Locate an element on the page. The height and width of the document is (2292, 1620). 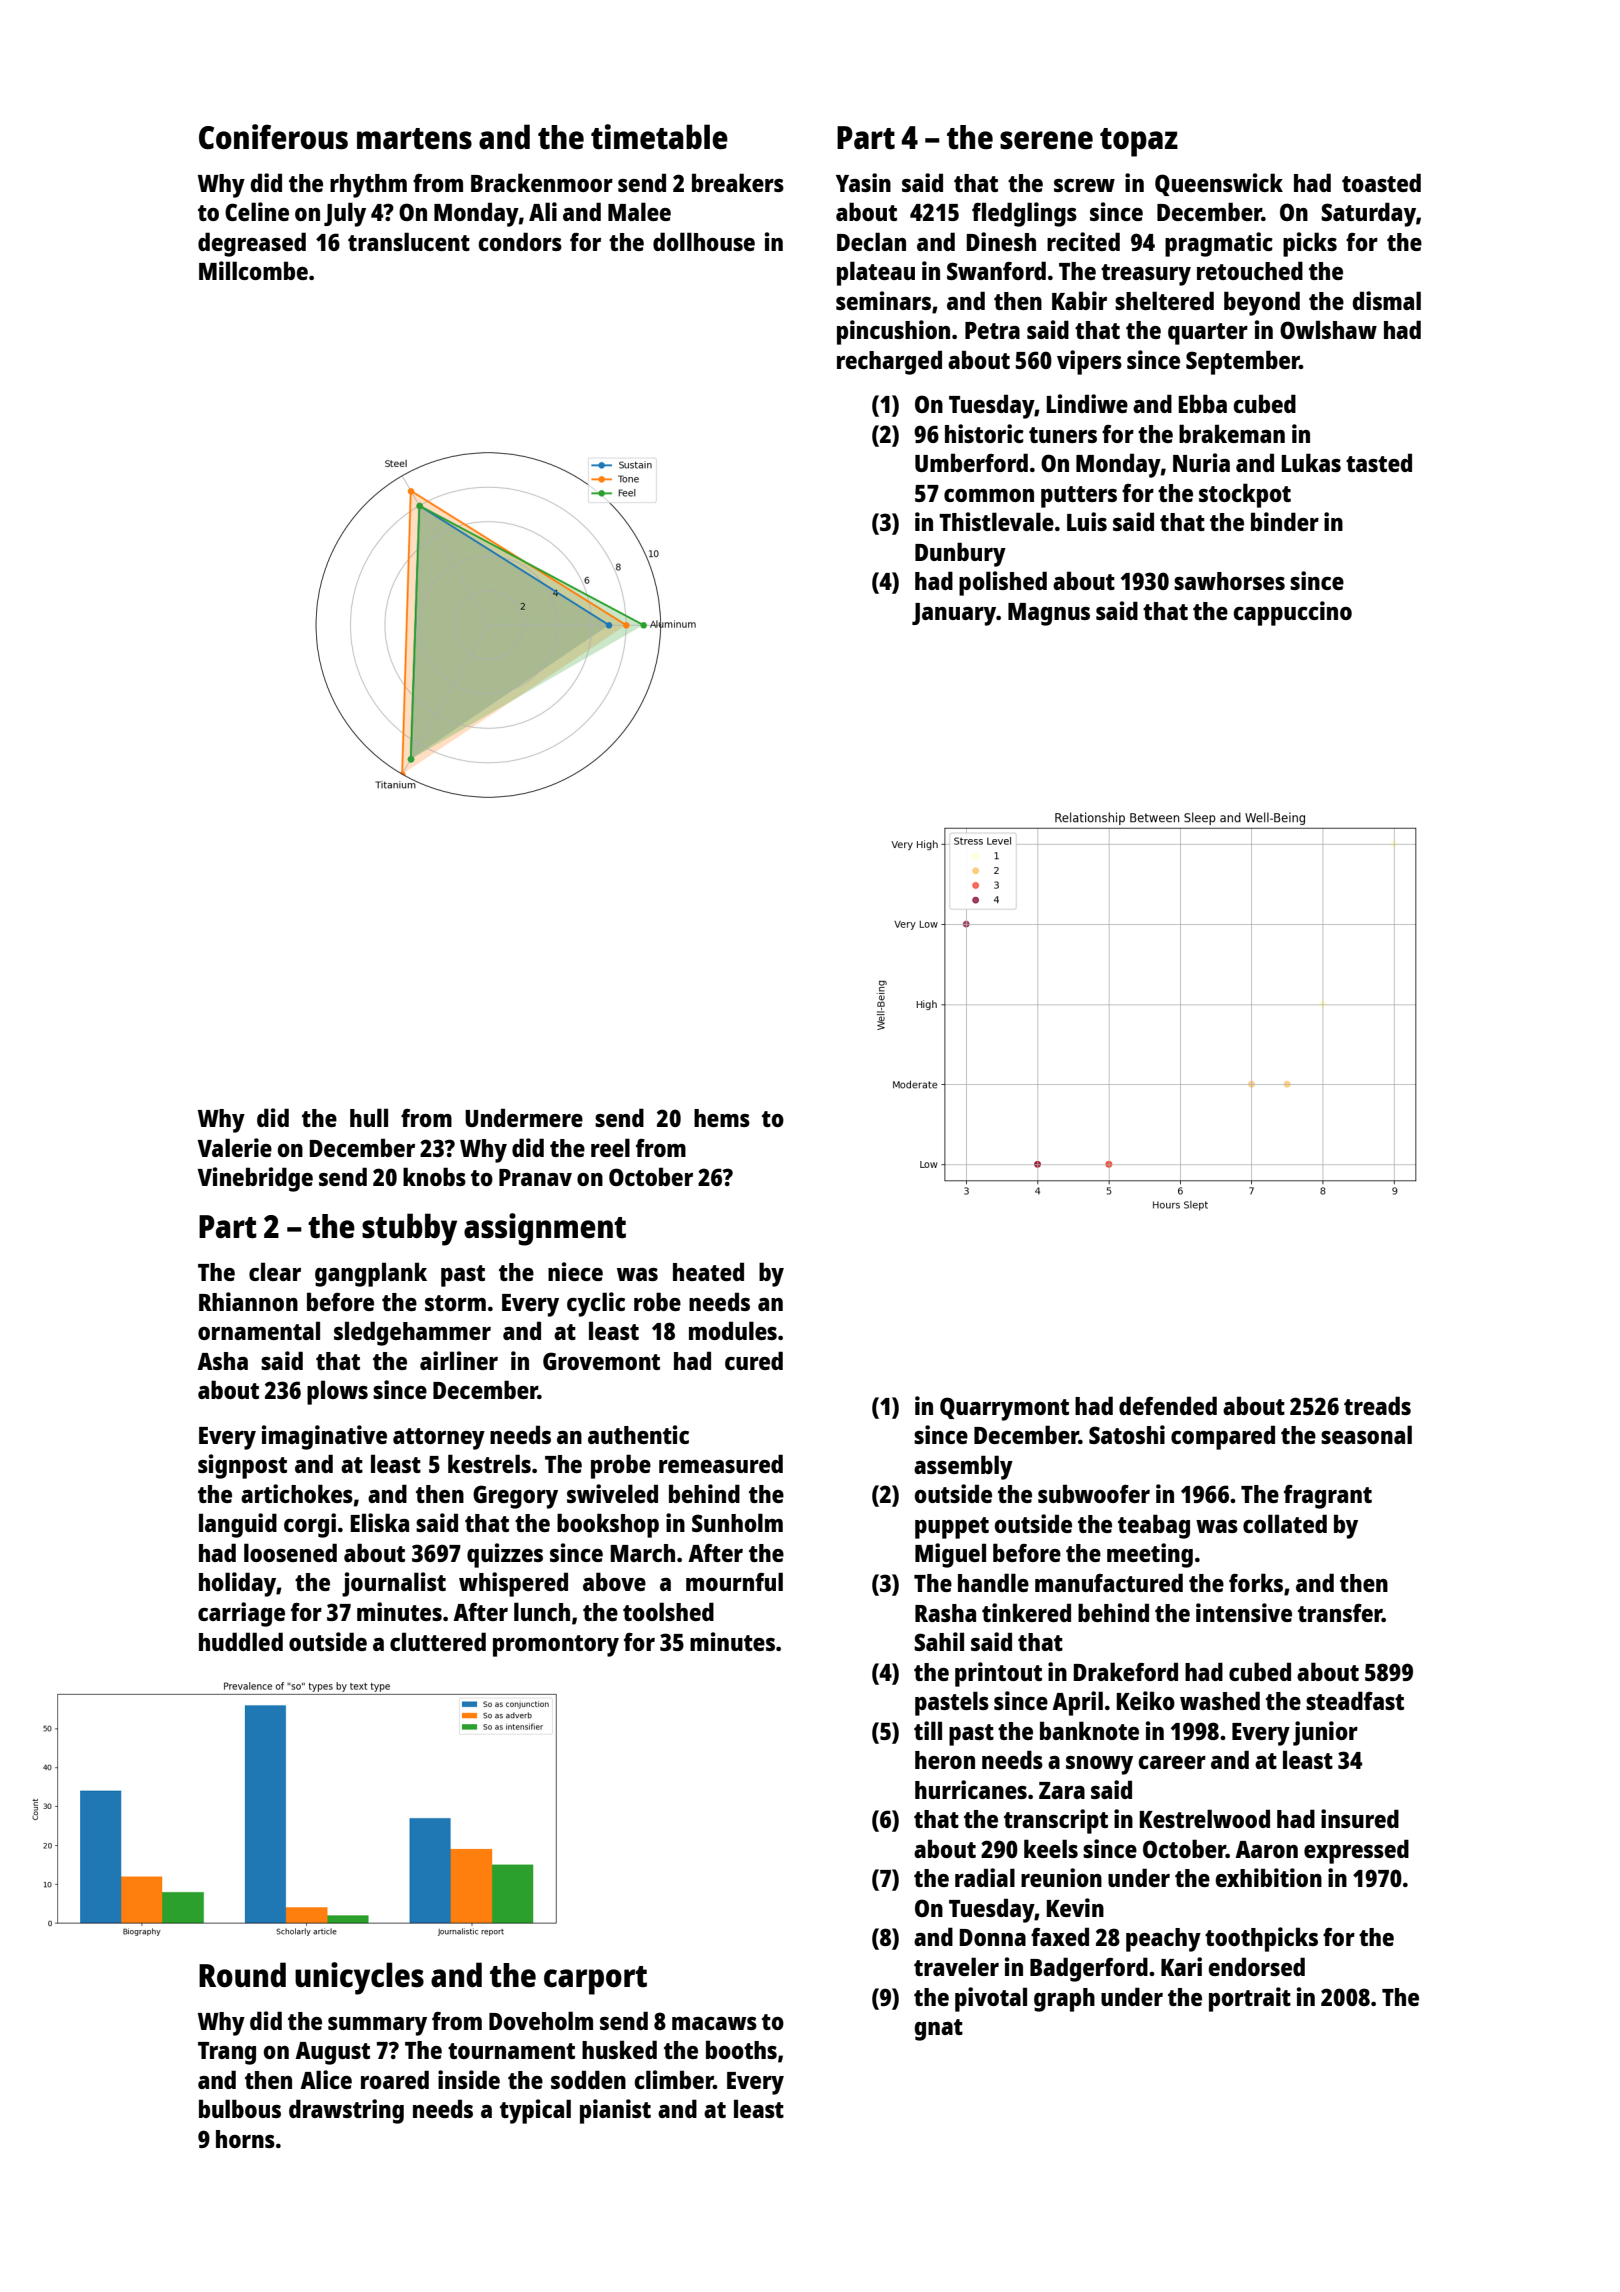
insured is located at coordinates (1360, 1818).
